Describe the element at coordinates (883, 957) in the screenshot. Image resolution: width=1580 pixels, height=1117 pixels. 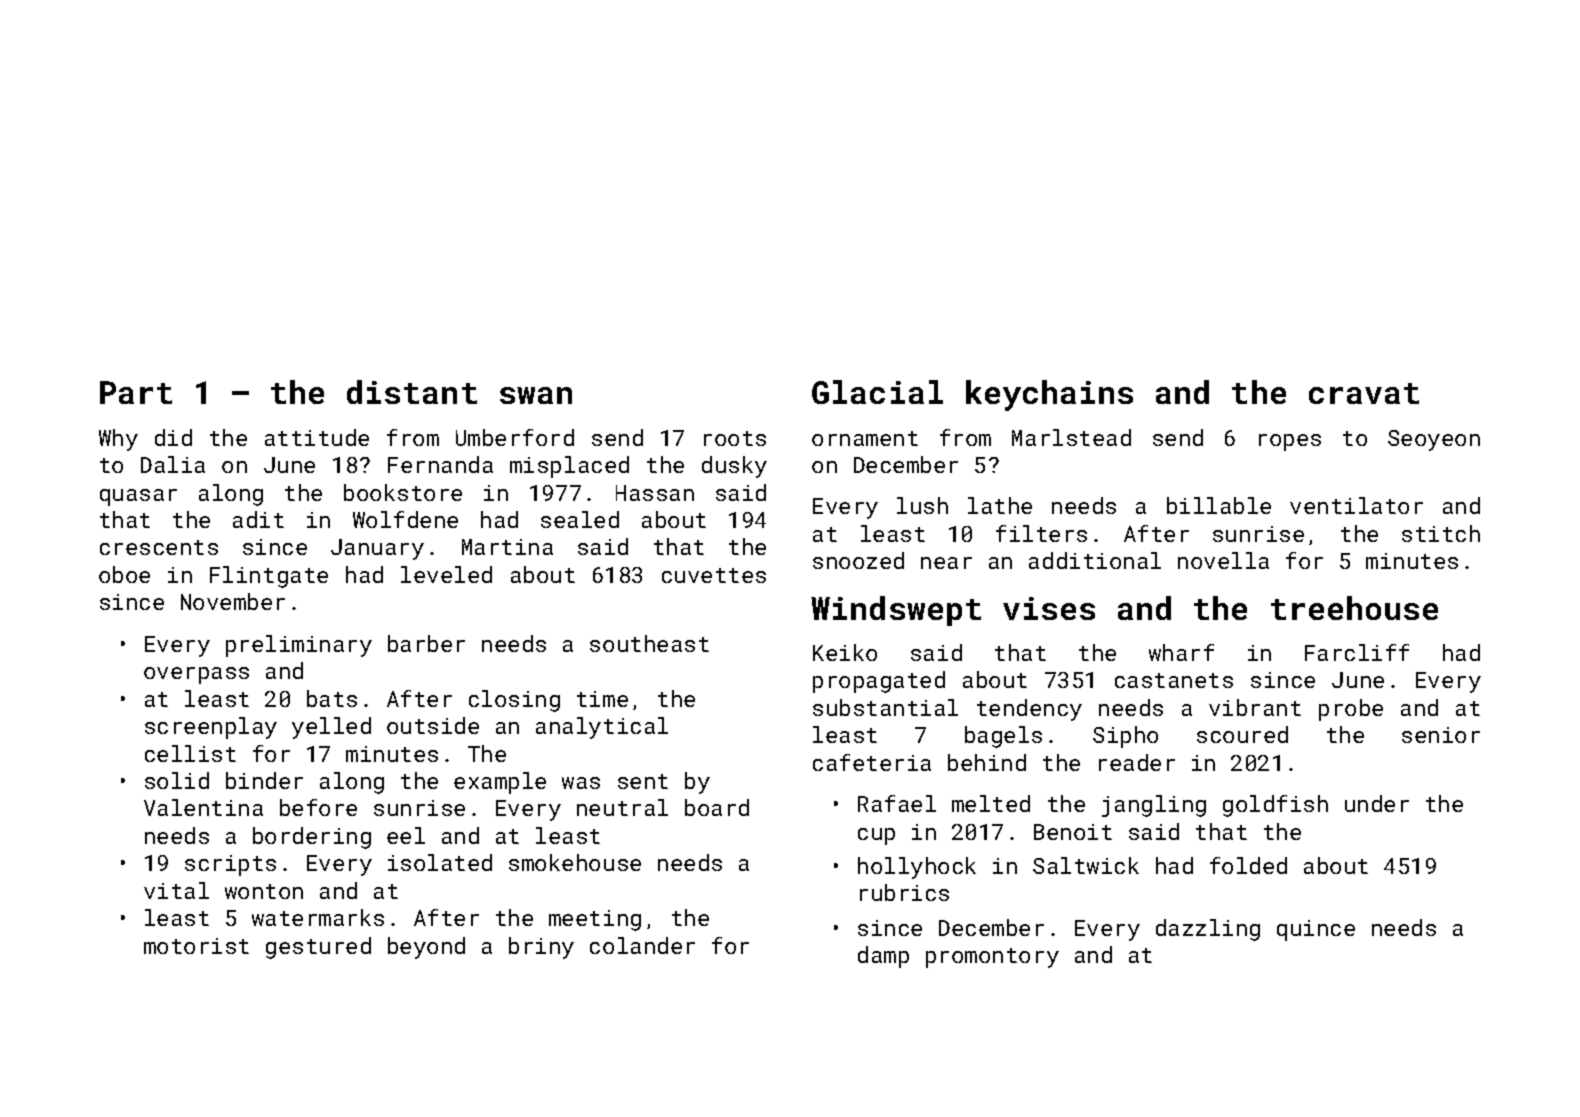
I see `damp` at that location.
